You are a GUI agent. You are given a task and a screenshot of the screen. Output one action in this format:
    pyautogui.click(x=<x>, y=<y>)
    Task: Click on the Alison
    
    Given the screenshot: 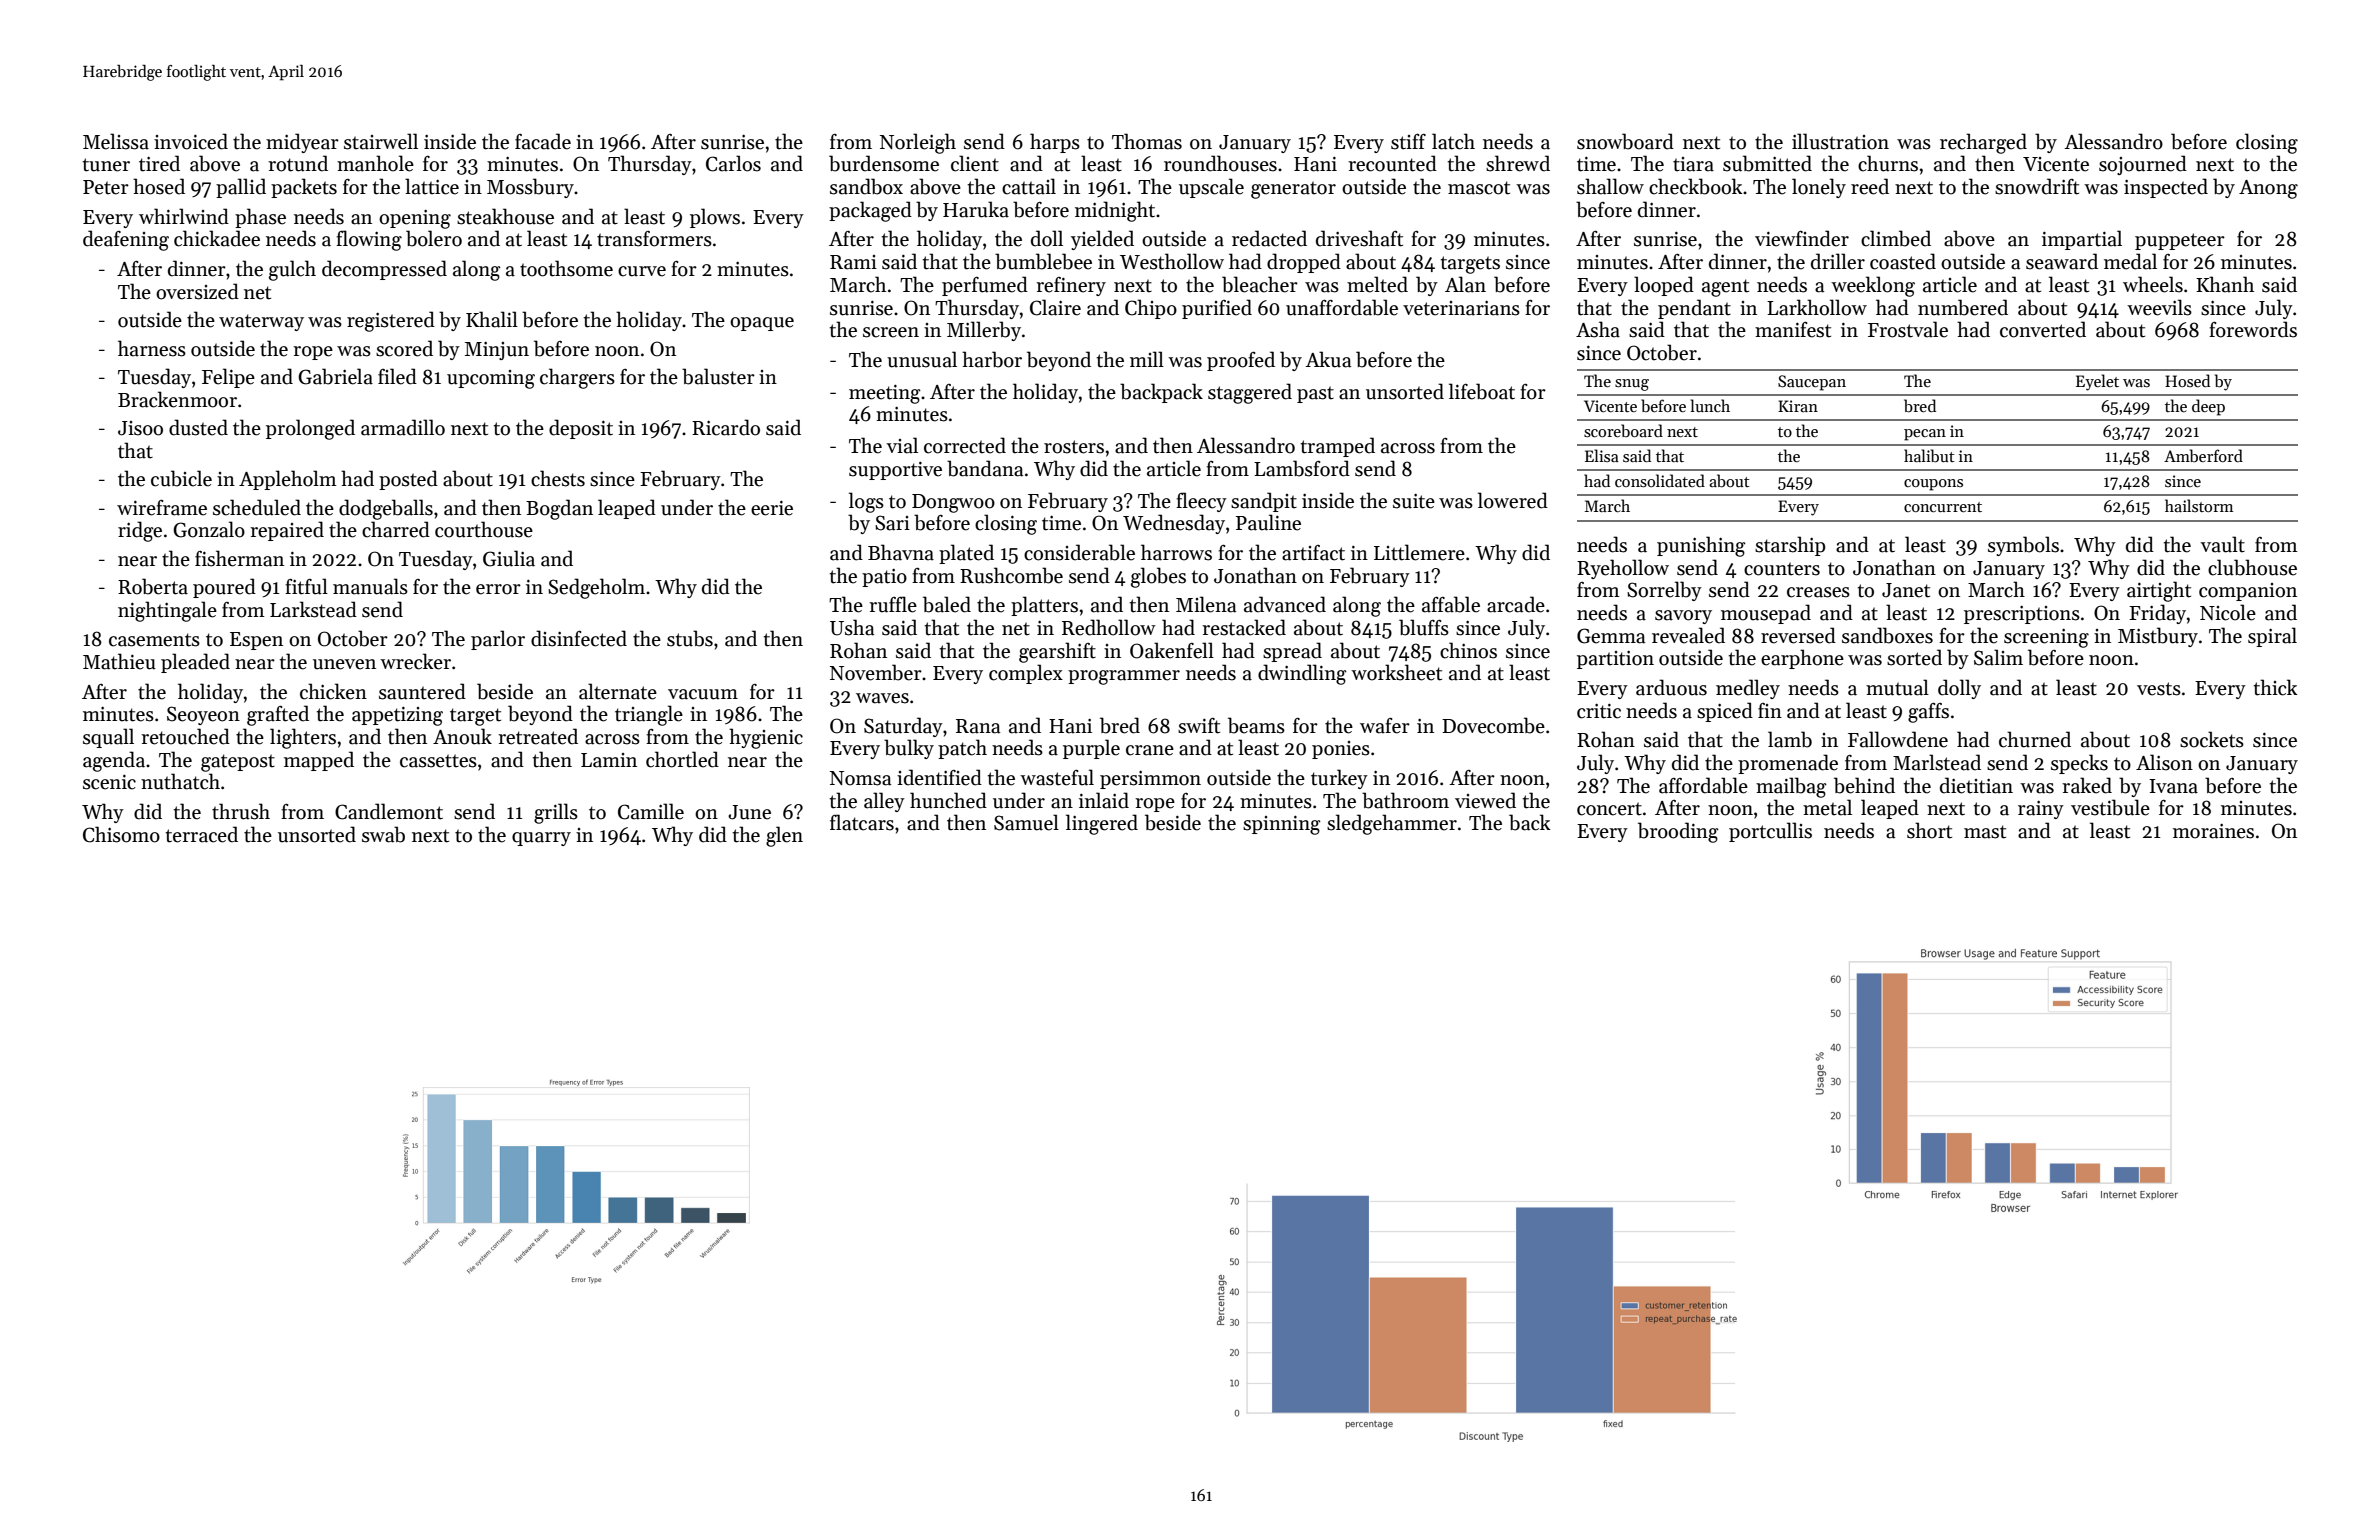 What is the action you would take?
    pyautogui.click(x=2164, y=762)
